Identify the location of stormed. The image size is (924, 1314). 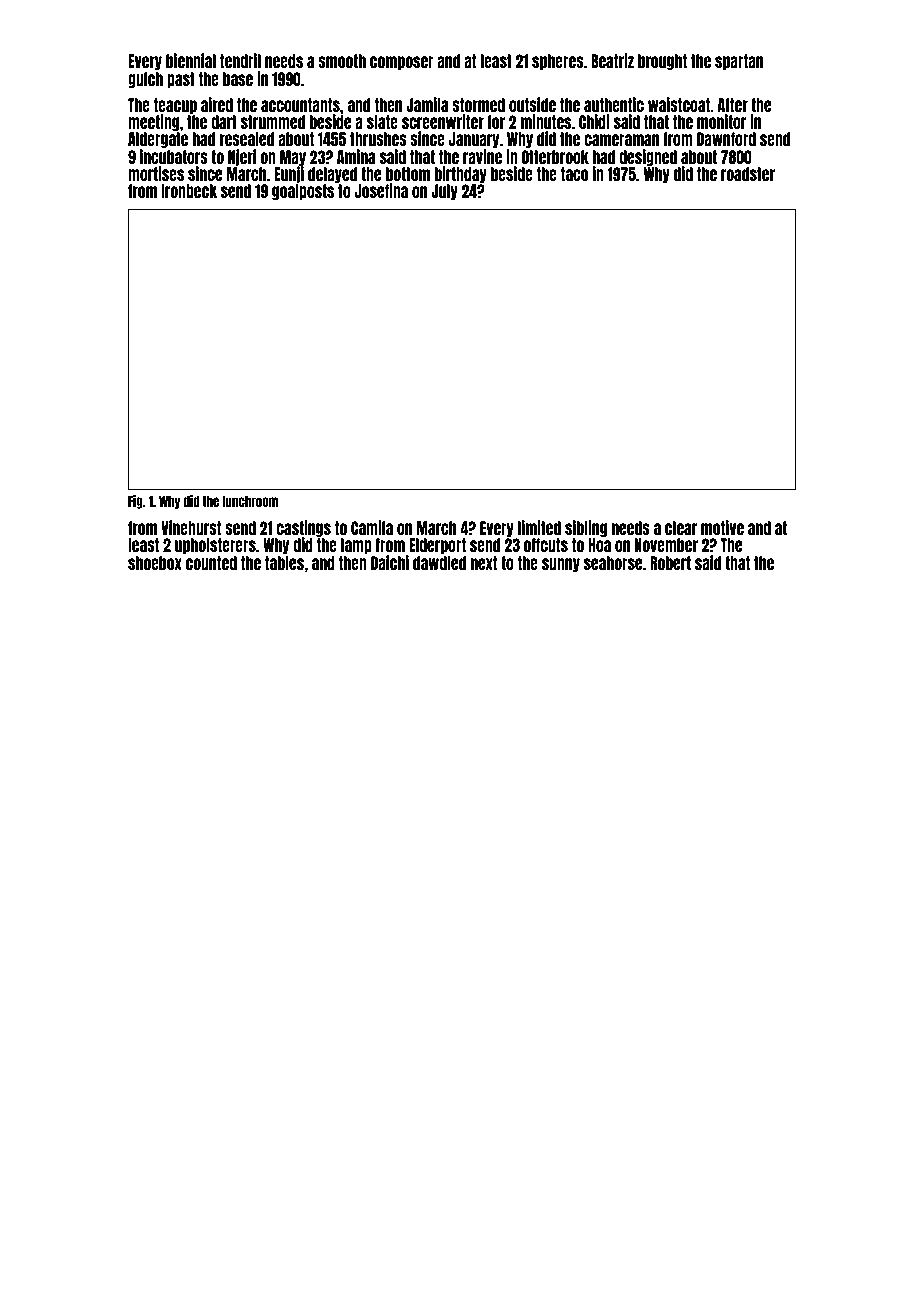
(478, 105).
